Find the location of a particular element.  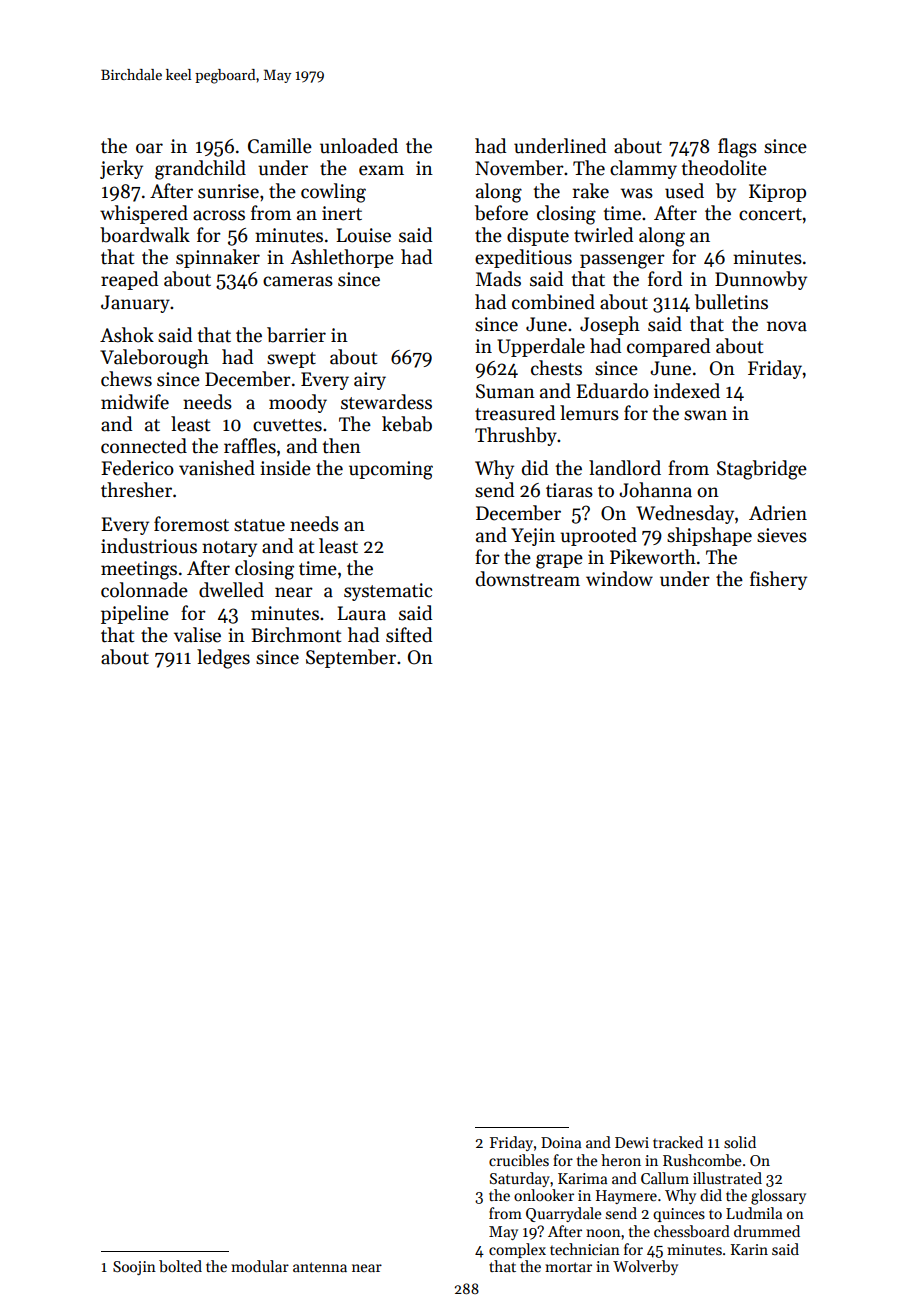

solid is located at coordinates (740, 1142).
